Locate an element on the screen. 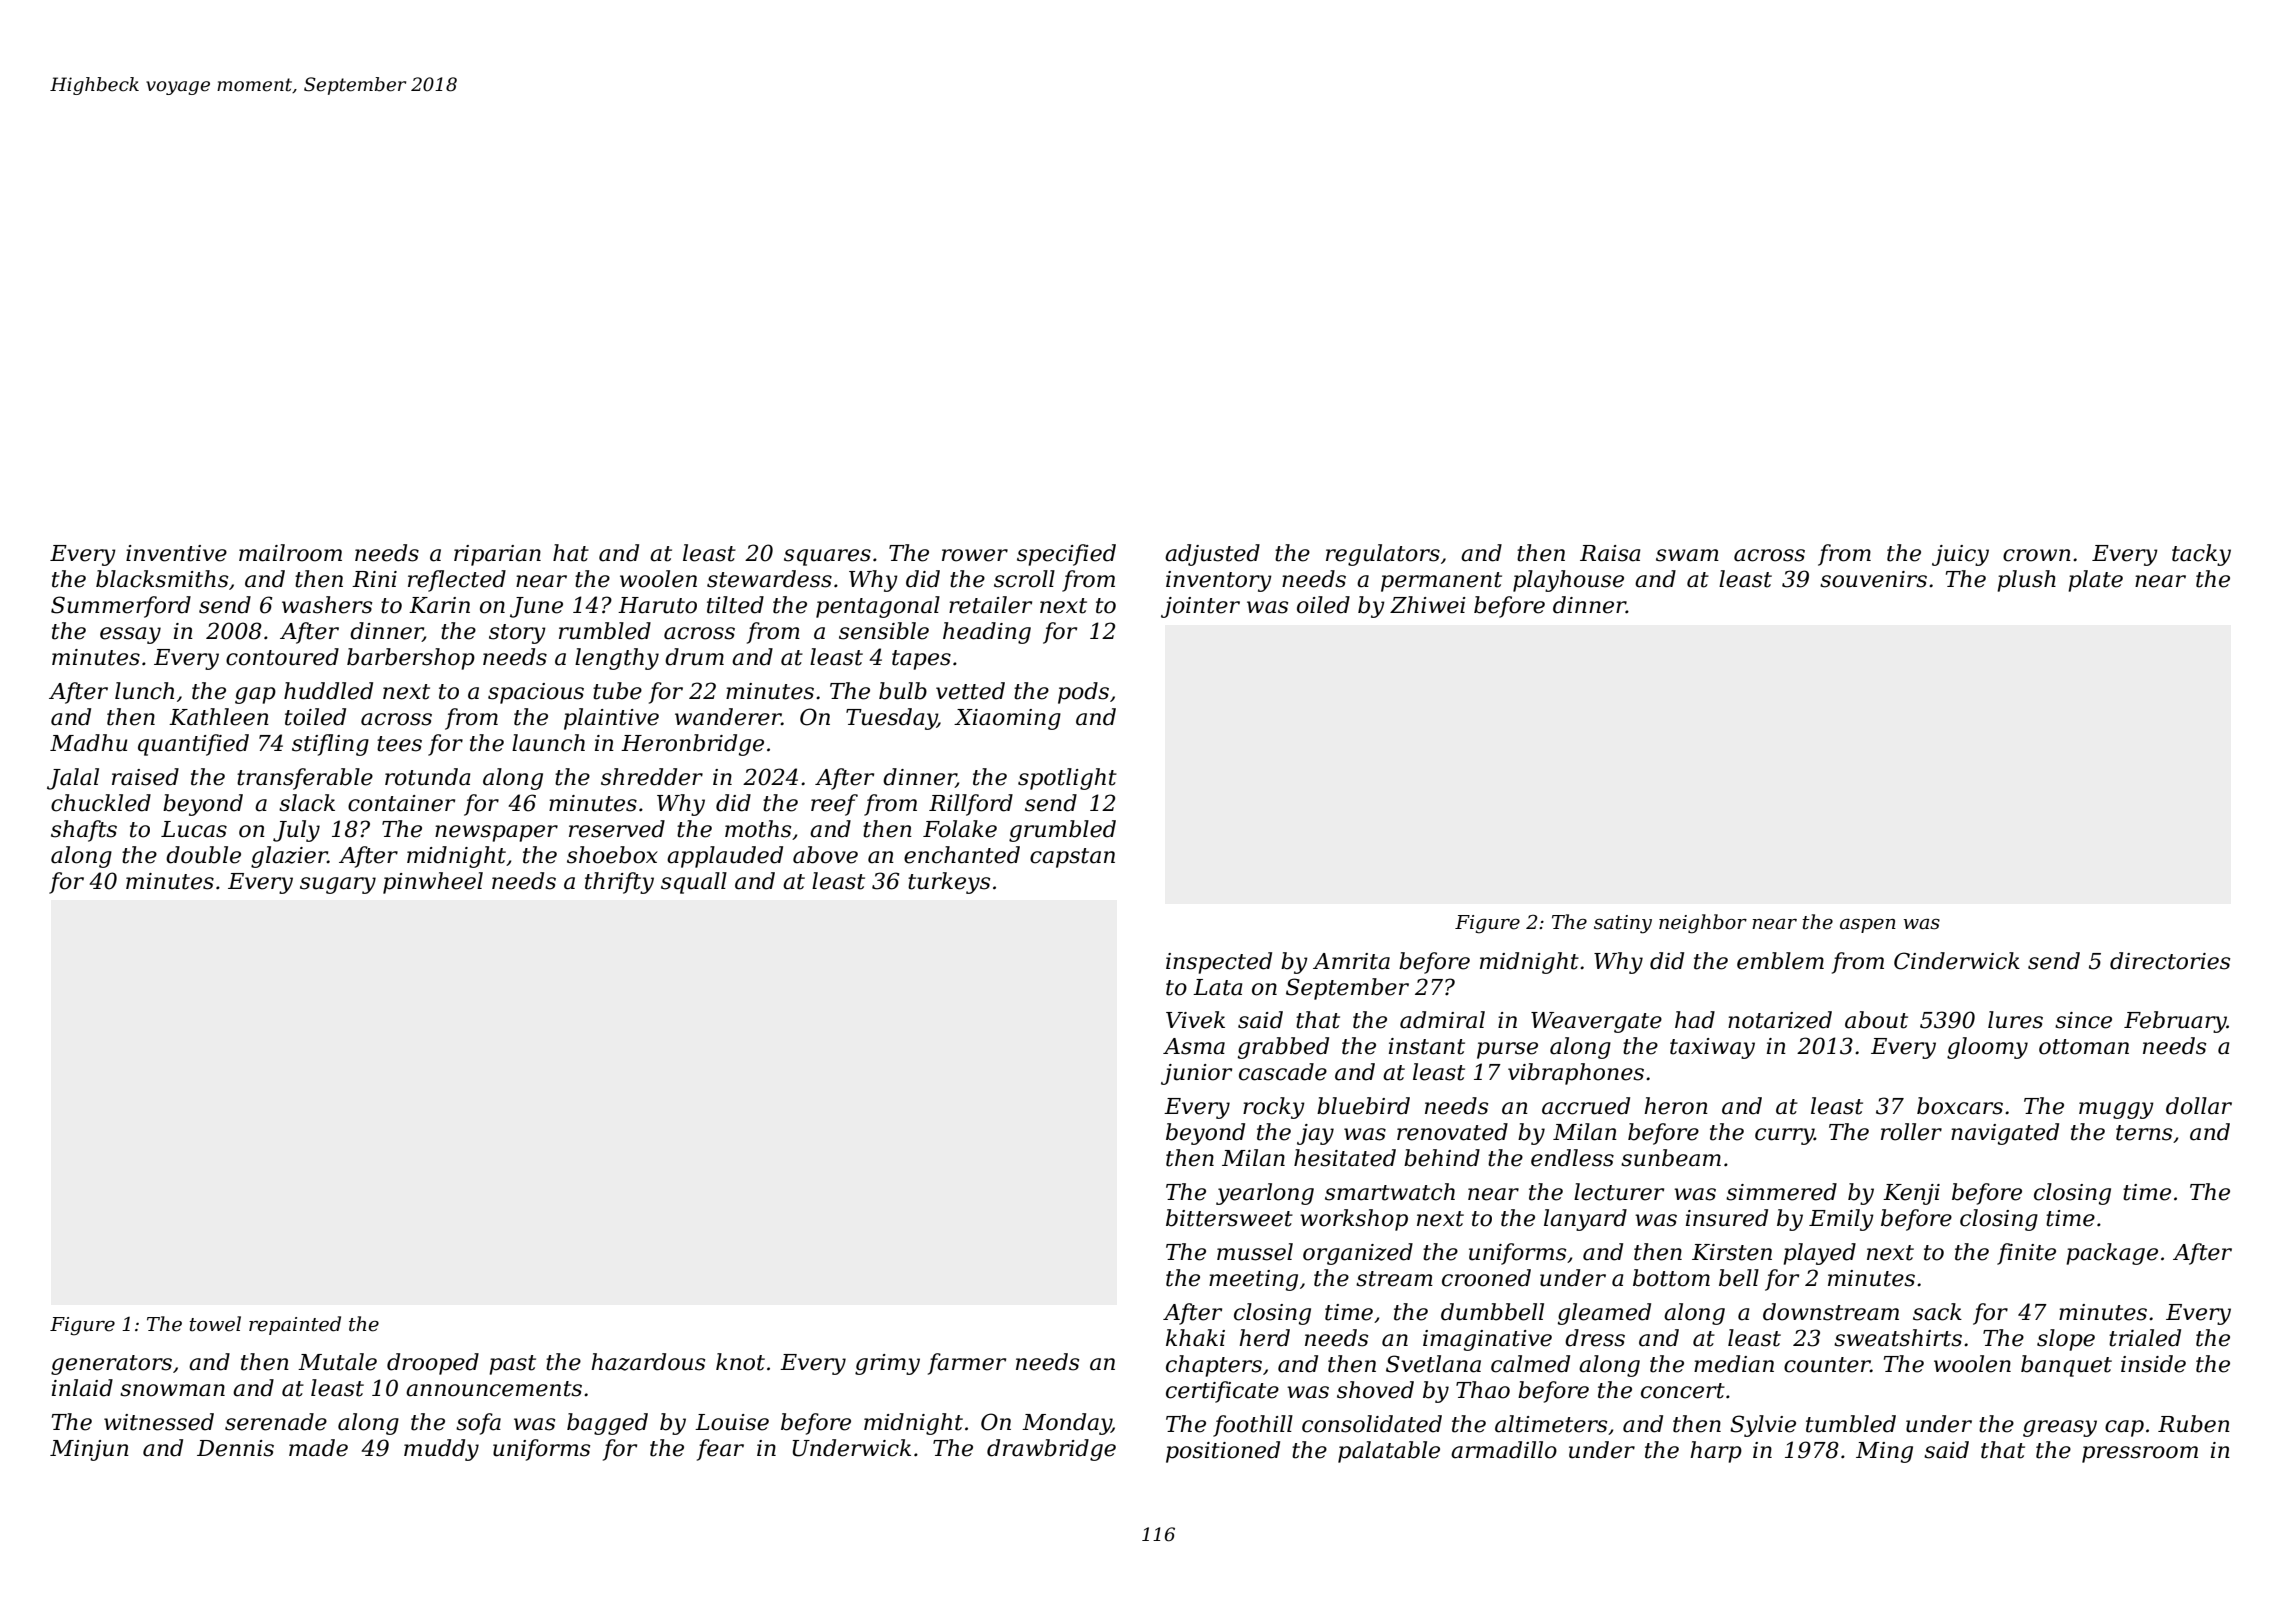 The height and width of the screenshot is (1614, 2282). sugary is located at coordinates (338, 885).
